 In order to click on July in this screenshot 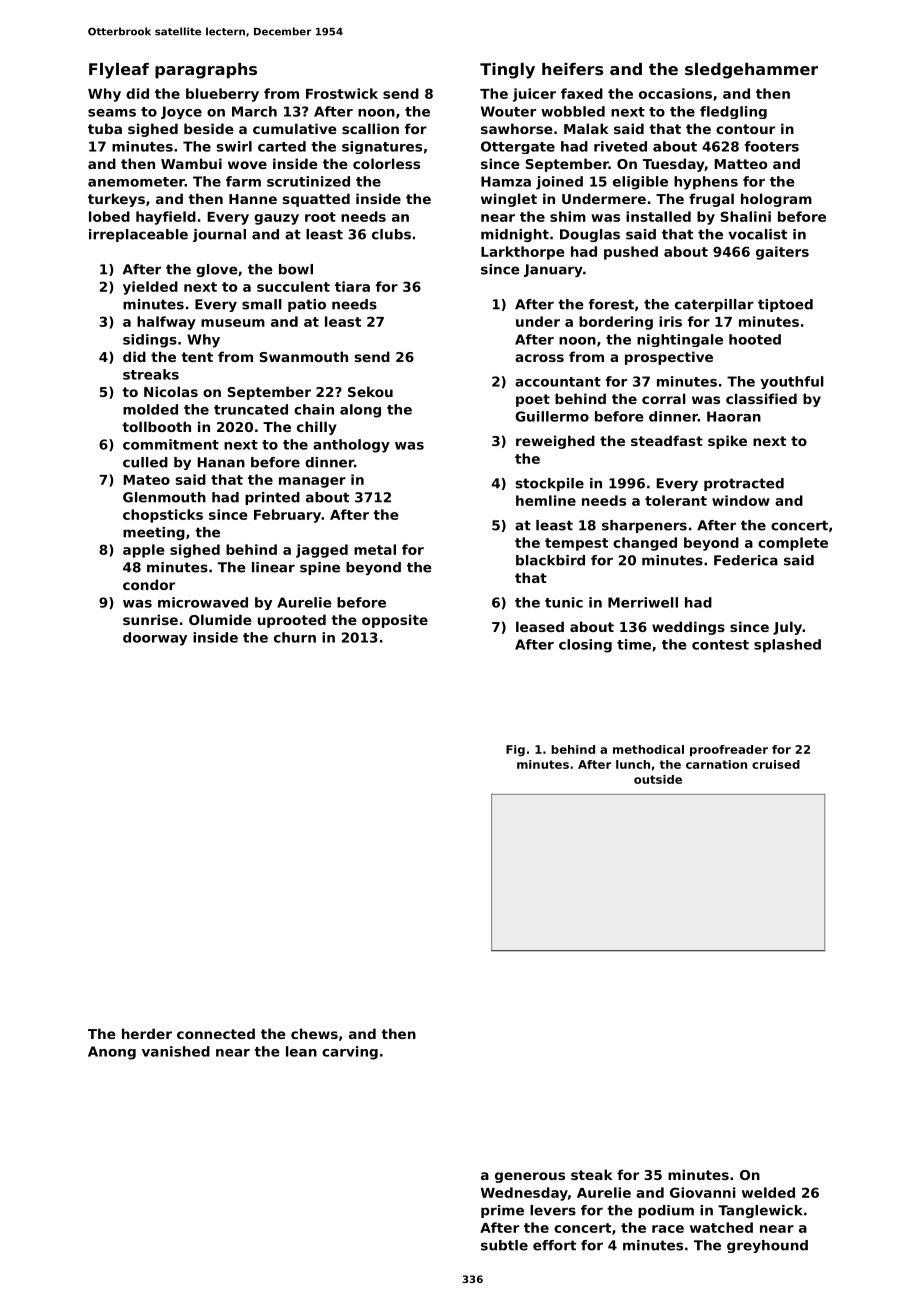, I will do `click(787, 628)`.
